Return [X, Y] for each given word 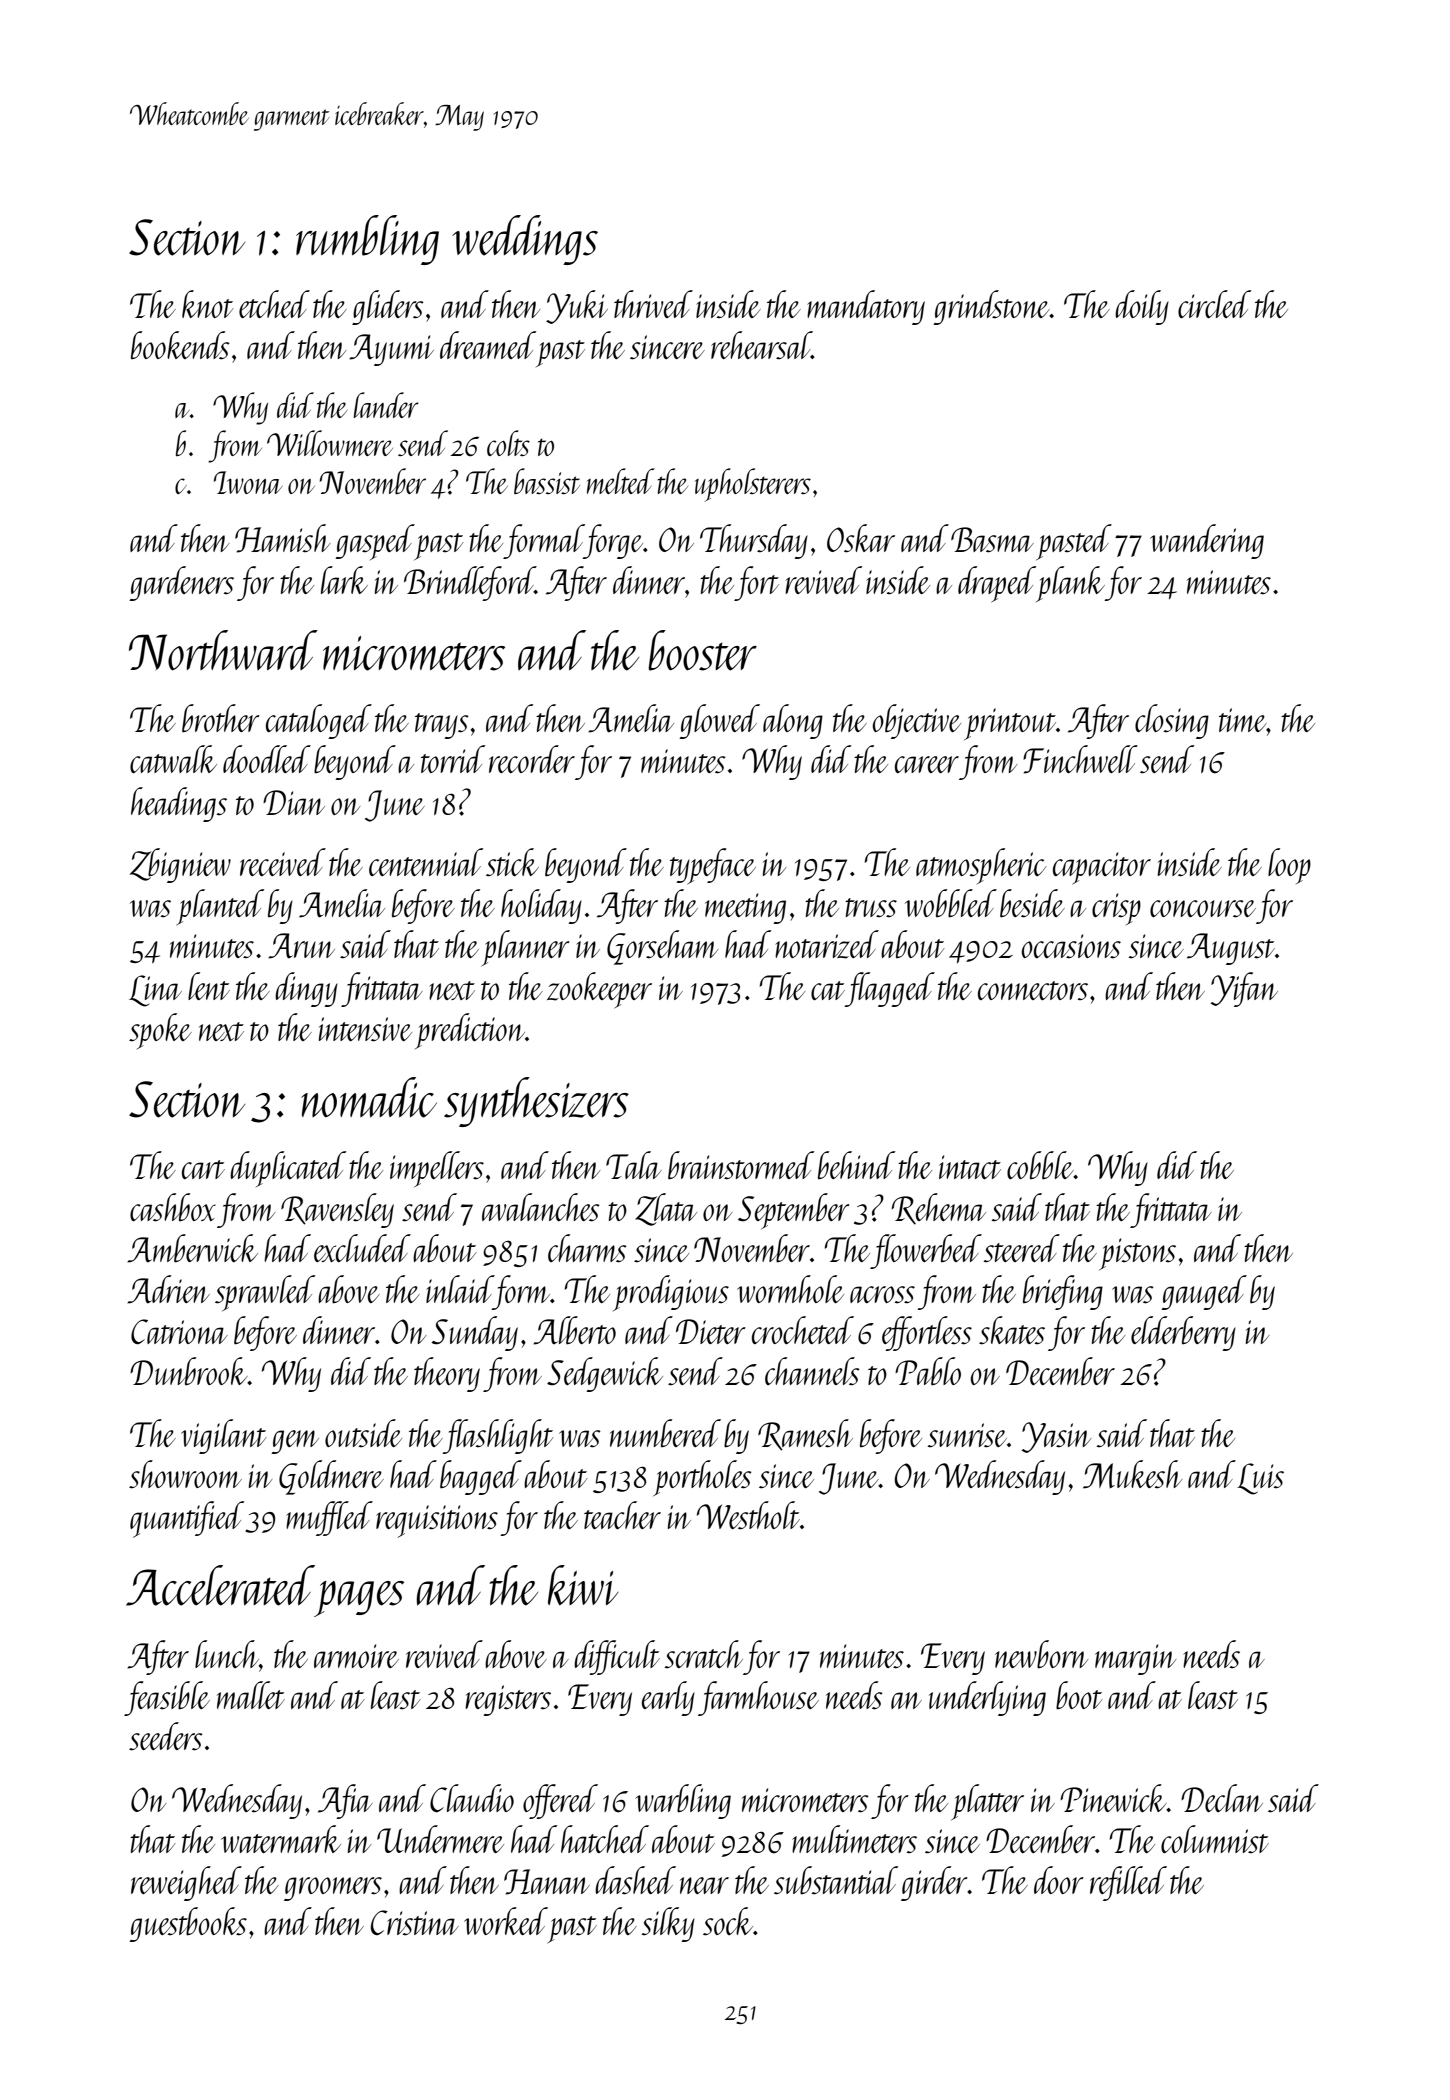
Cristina [415, 1923]
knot [208, 304]
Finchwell [1080, 759]
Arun [301, 946]
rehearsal [761, 345]
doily [1142, 307]
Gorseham [662, 947]
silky [668, 1924]
